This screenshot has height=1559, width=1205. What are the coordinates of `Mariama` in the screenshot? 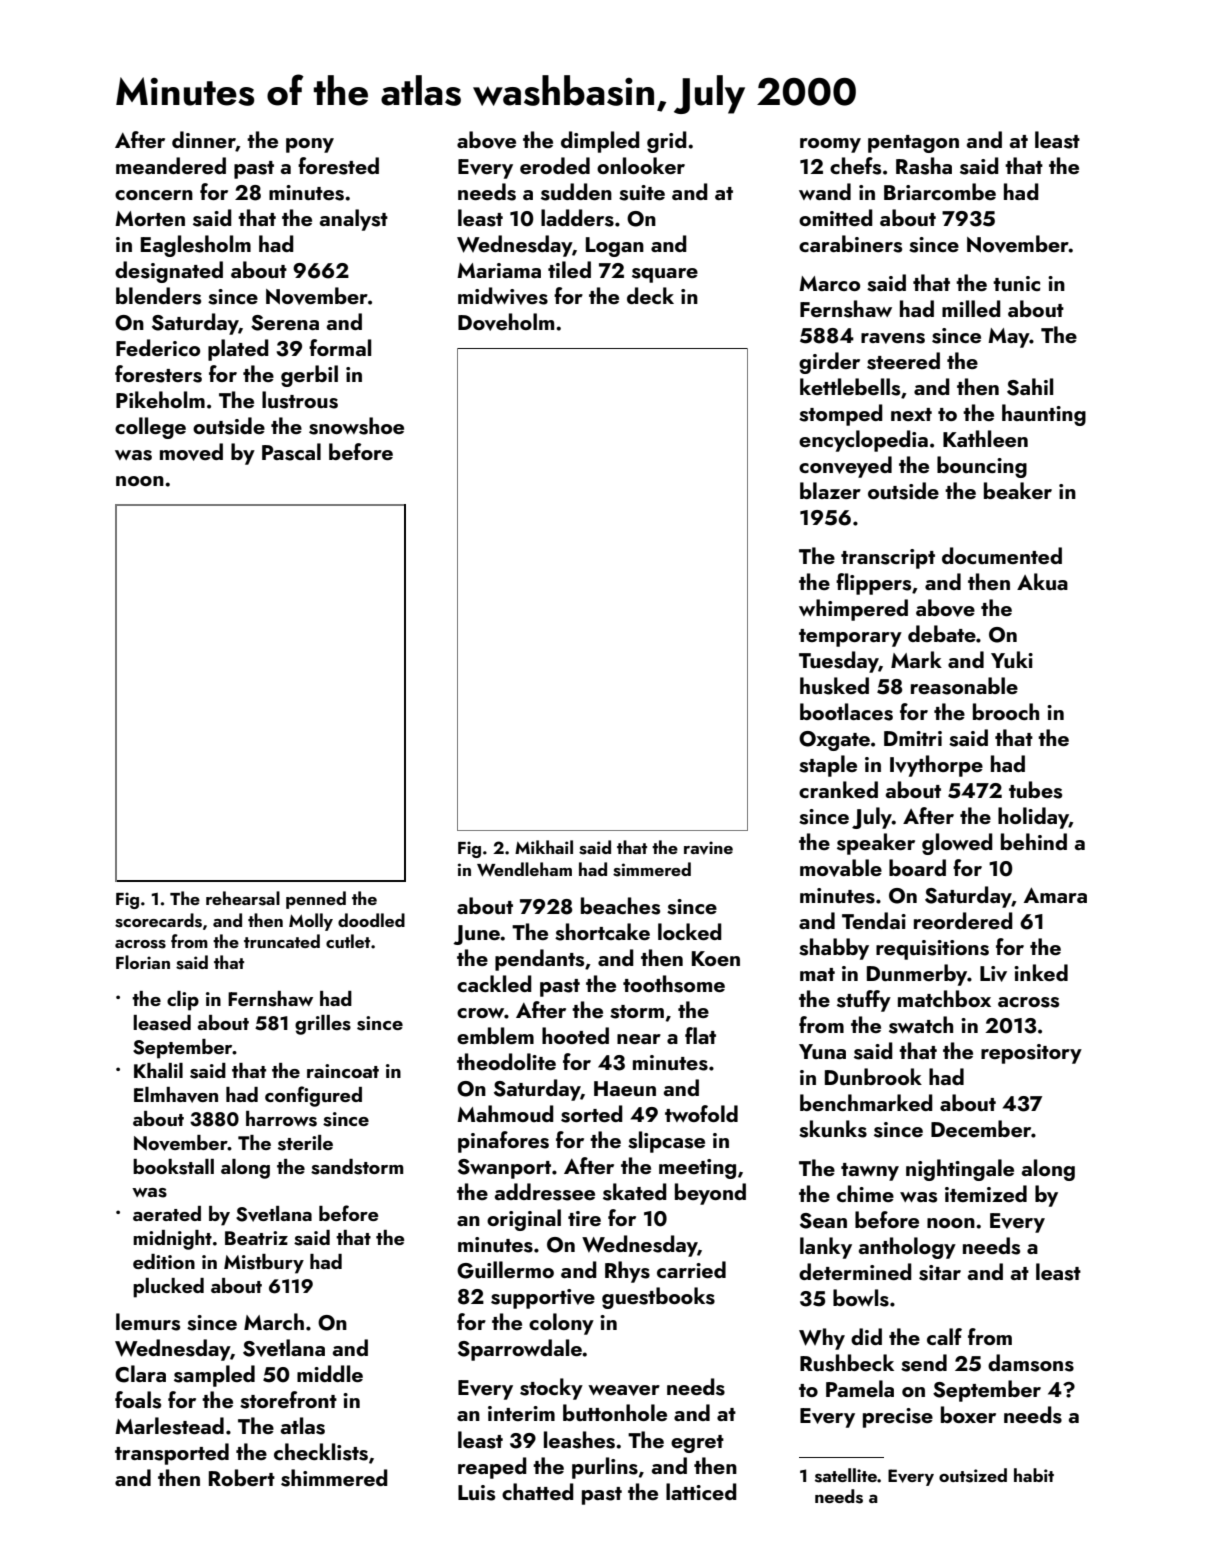 It's located at (499, 270).
